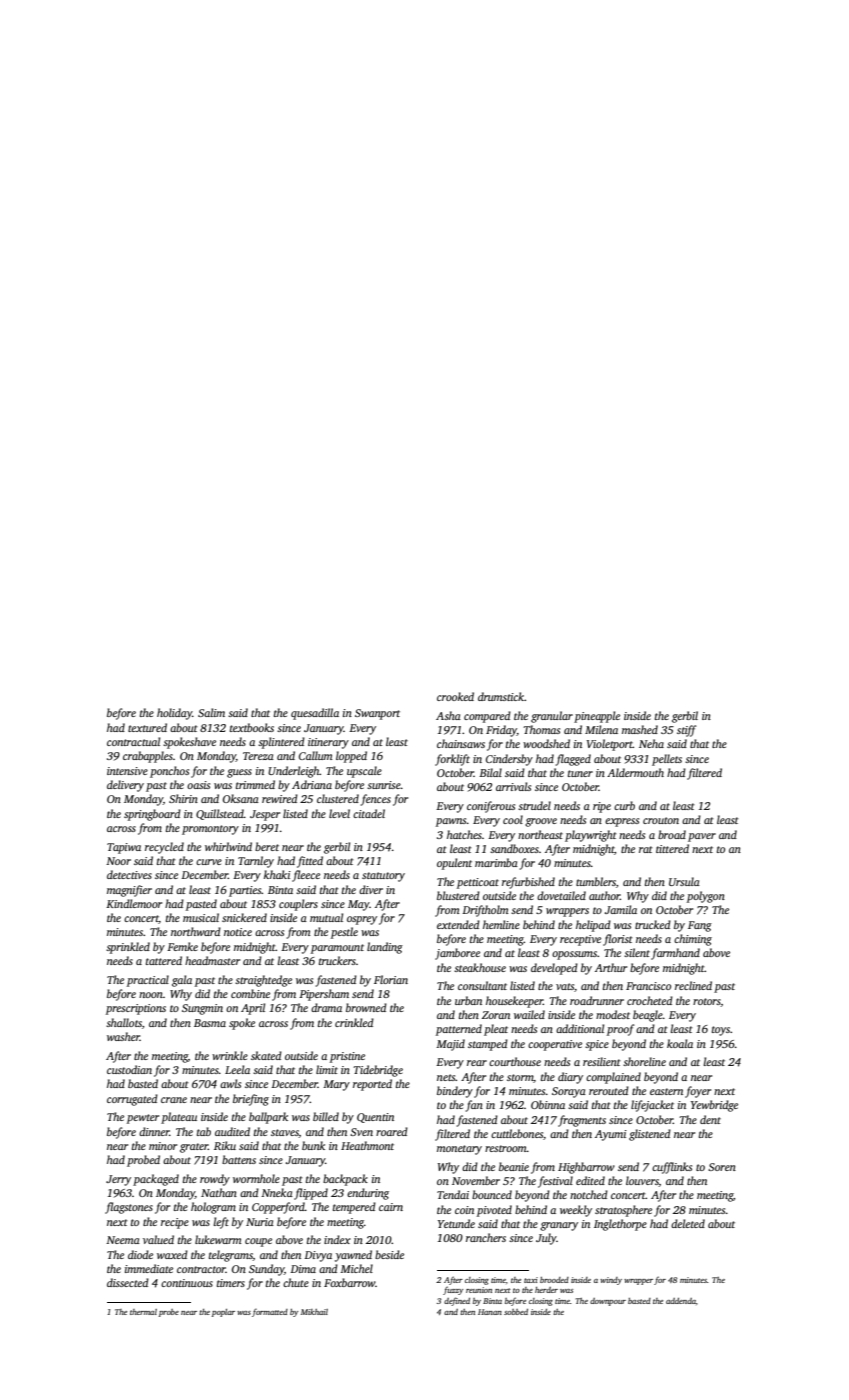 This document has height=1400, width=849. I want to click on textured, so click(147, 727).
